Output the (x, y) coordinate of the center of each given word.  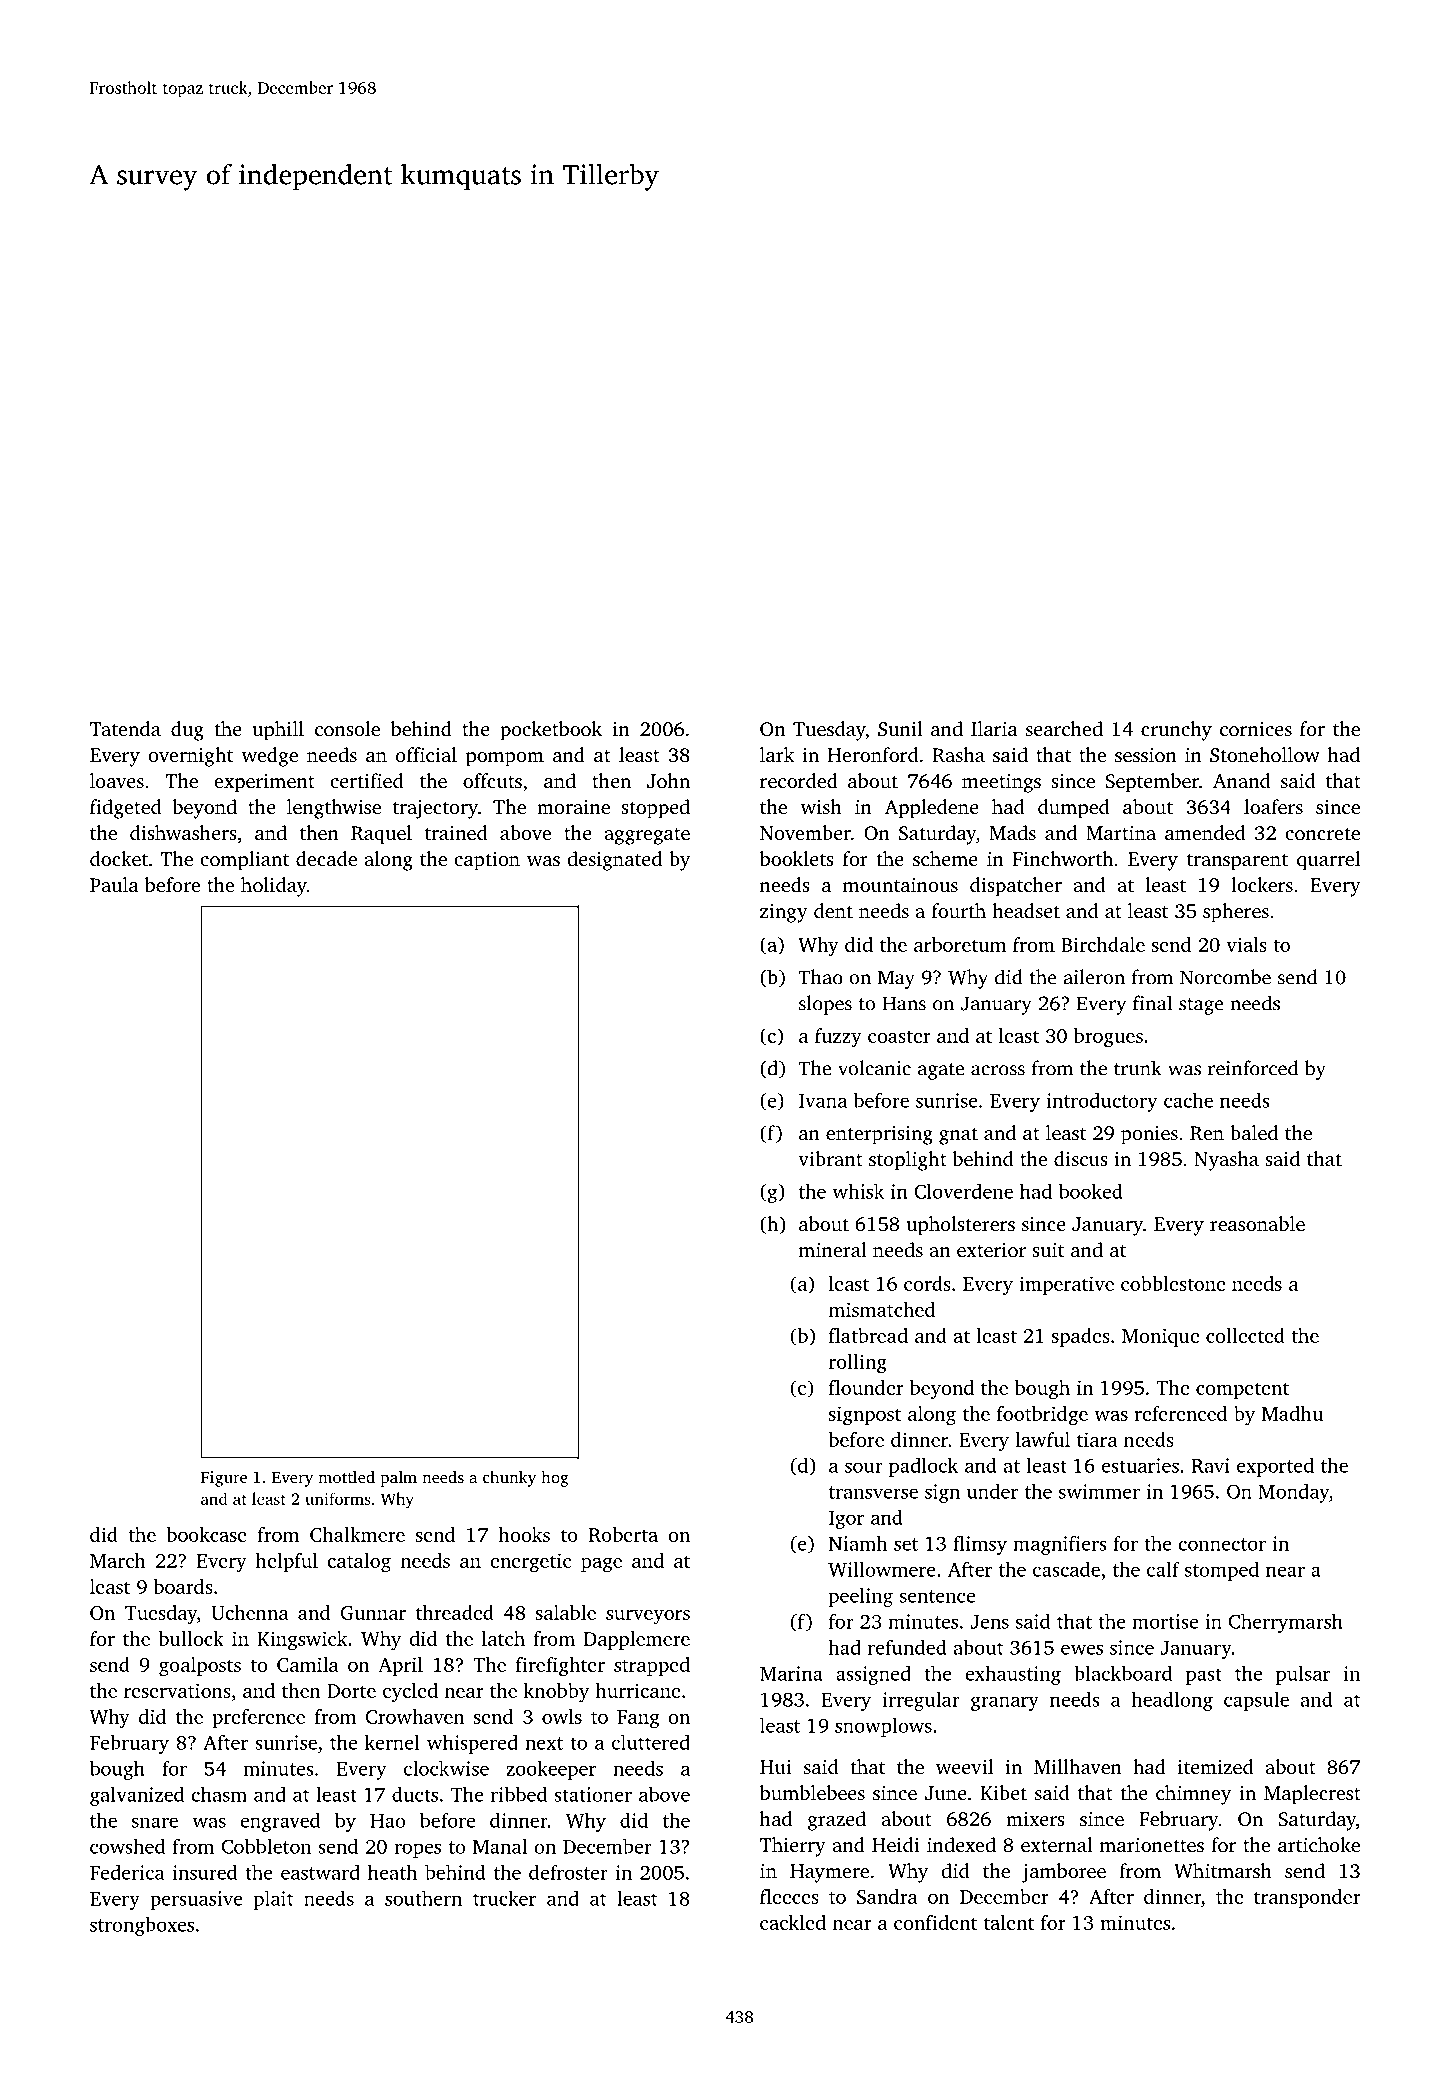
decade (326, 858)
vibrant (830, 1158)
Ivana (823, 1101)
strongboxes (142, 1926)
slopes (825, 1005)
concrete (1322, 834)
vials (1246, 944)
